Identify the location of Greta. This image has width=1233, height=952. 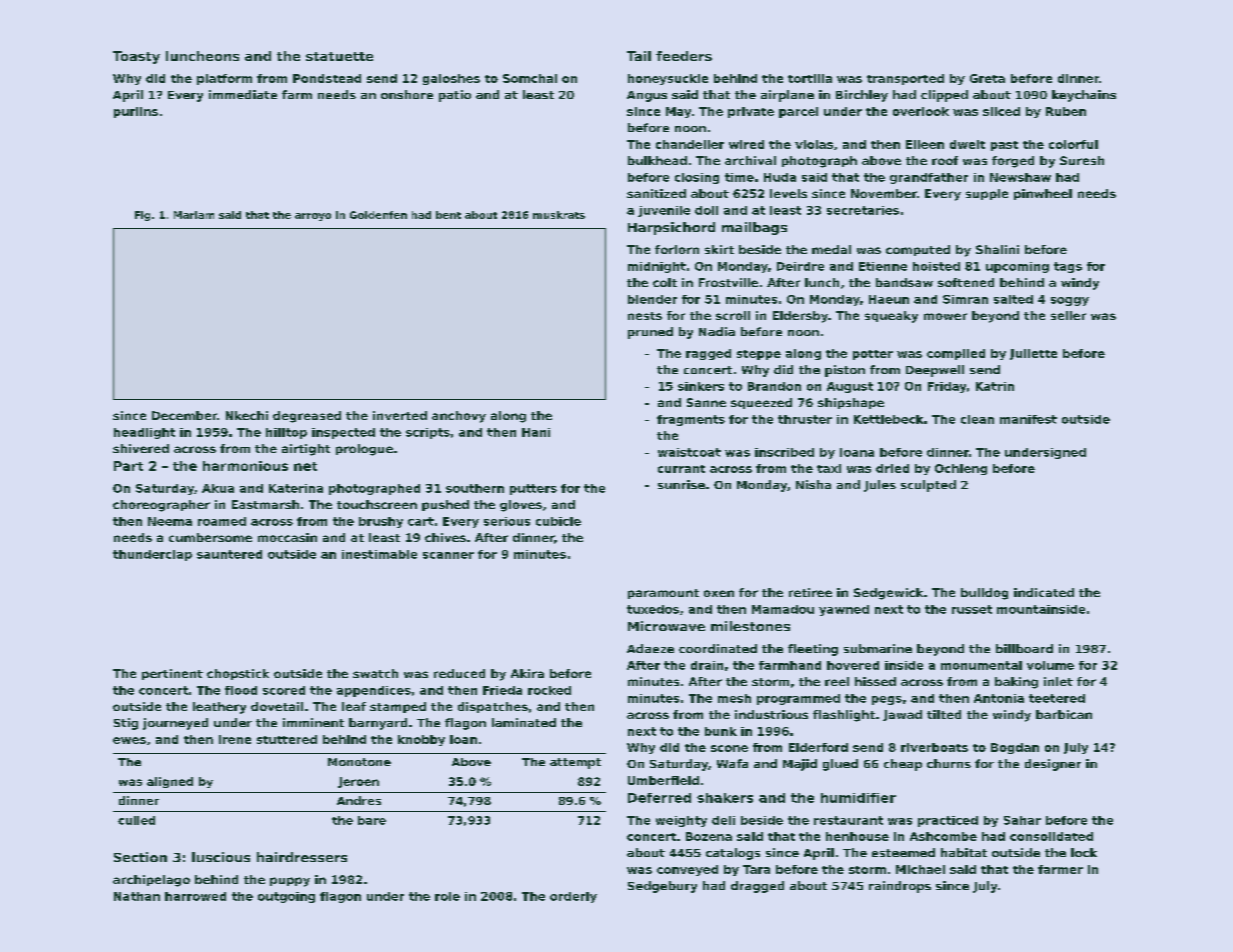
(987, 78).
